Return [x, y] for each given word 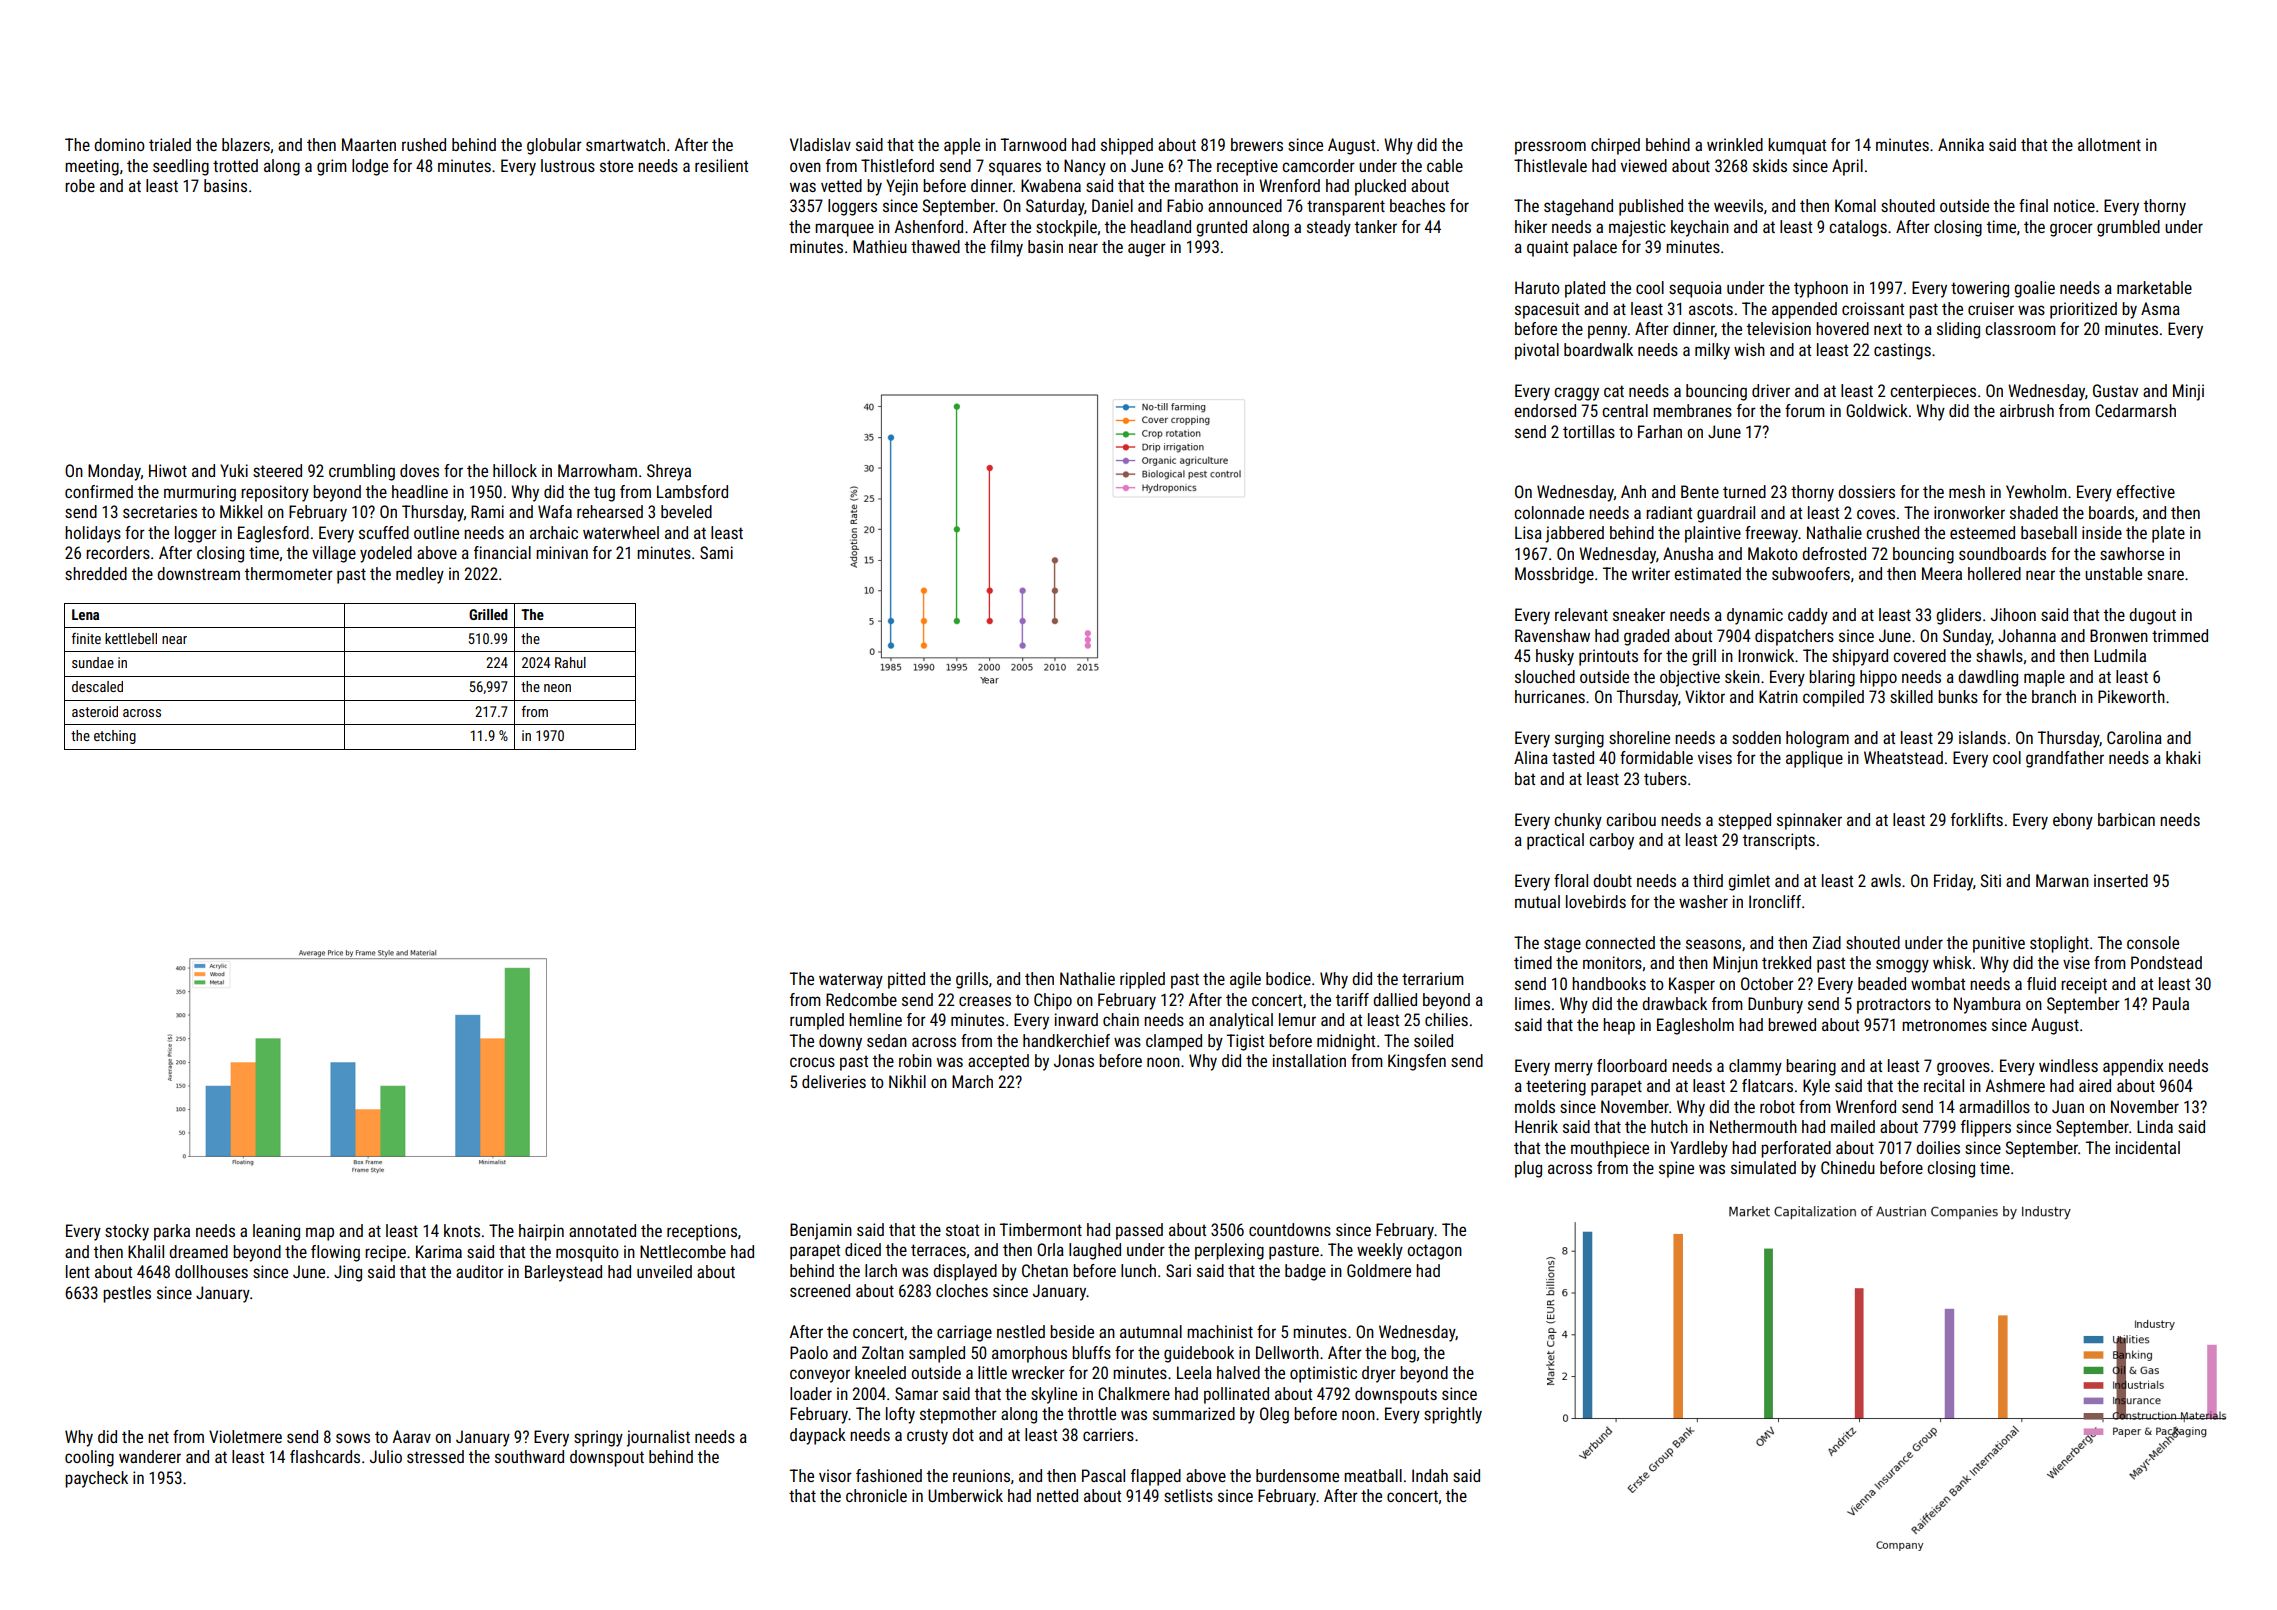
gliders [1958, 616]
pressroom [1550, 148]
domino [119, 144]
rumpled [817, 1021]
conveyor [820, 1376]
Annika [1961, 144]
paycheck [96, 1479]
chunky [1578, 821]
